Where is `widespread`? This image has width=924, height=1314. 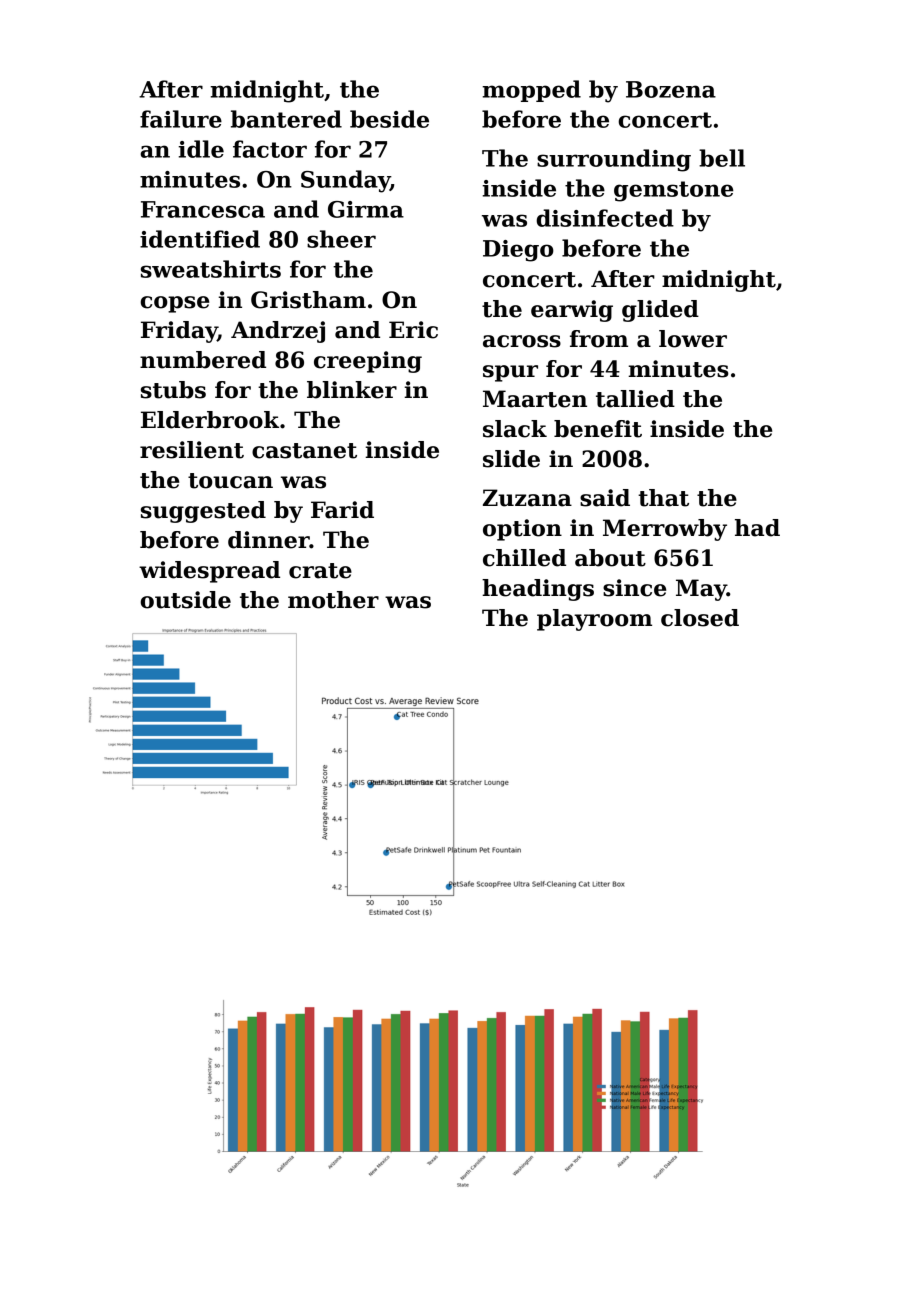
widespread is located at coordinates (209, 572).
